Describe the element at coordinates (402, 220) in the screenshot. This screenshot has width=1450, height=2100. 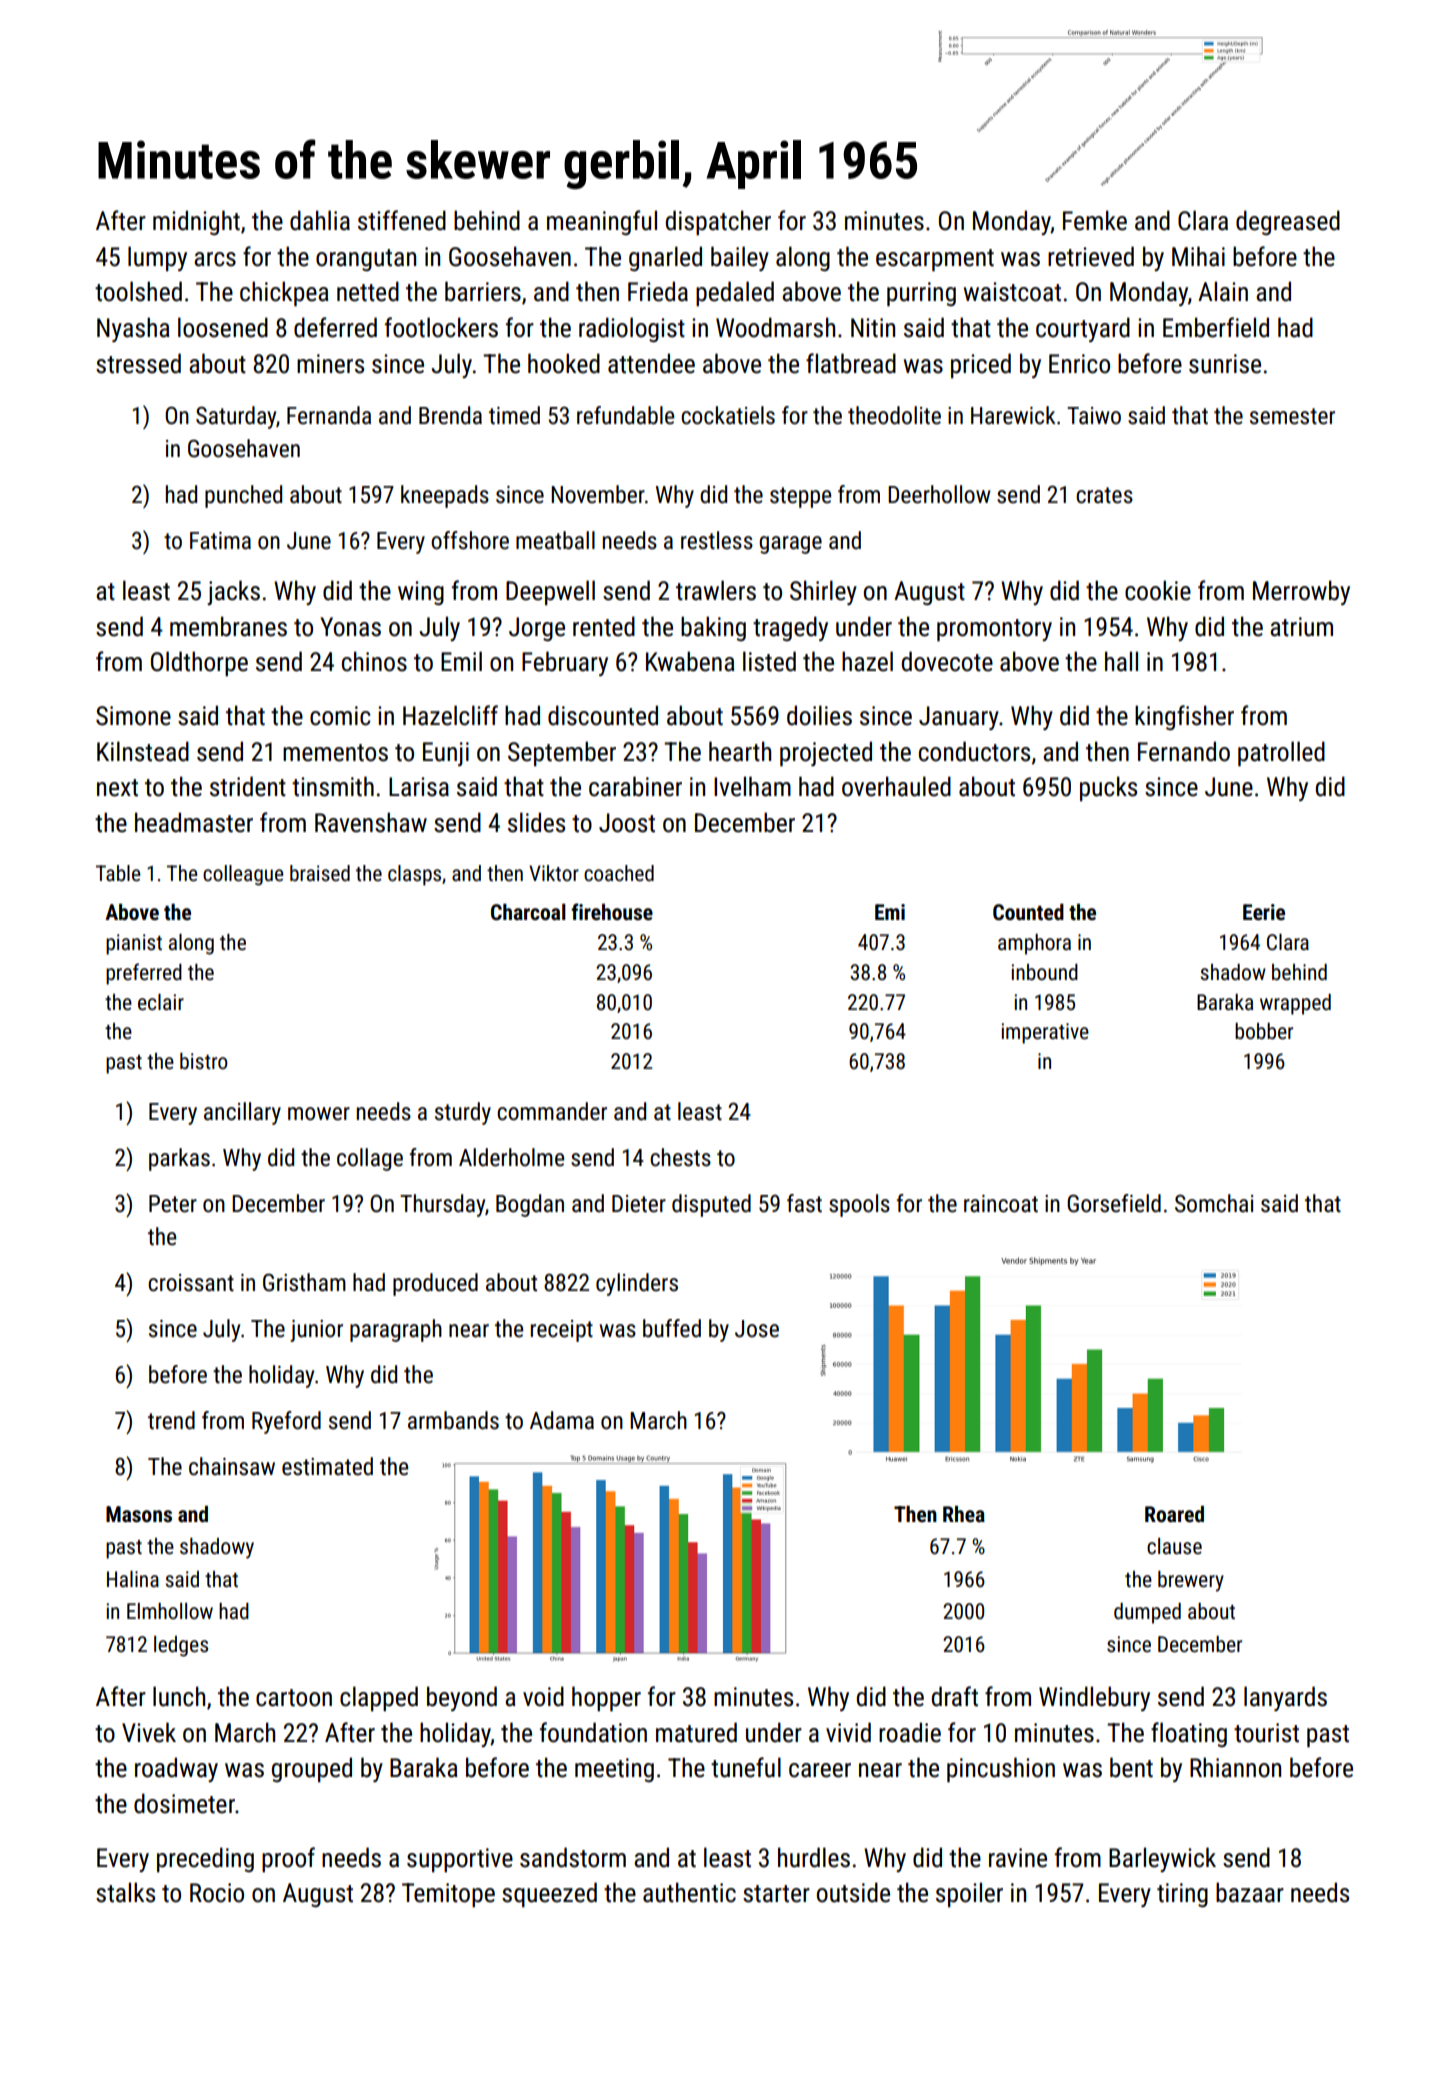
I see `stiffened` at that location.
